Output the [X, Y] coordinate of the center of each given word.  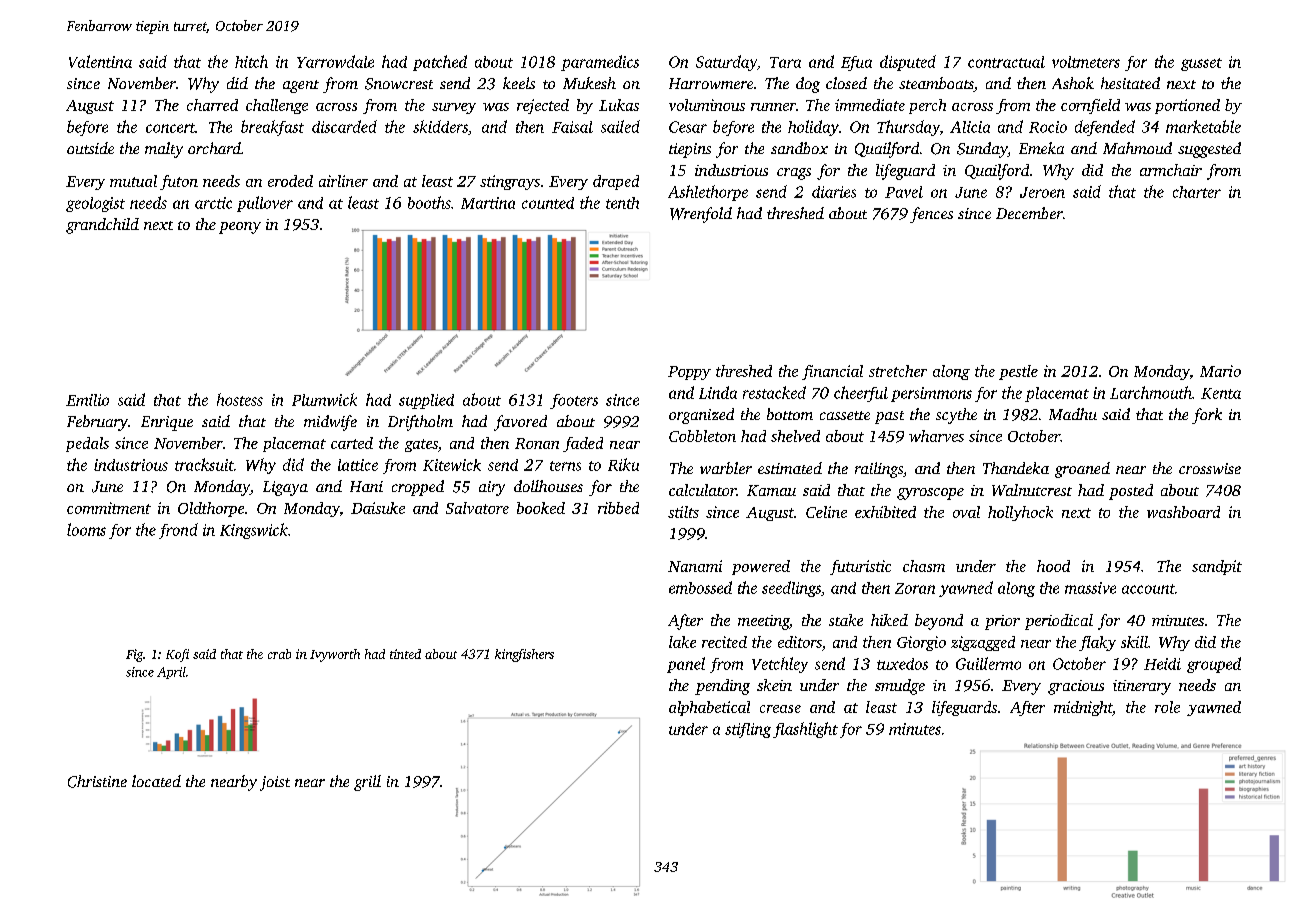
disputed [908, 63]
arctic [213, 203]
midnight [1083, 708]
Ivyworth [335, 655]
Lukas [619, 105]
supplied [426, 401]
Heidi [1162, 664]
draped [616, 182]
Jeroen [1042, 192]
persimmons [931, 394]
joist [275, 783]
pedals [87, 444]
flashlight [805, 730]
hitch [251, 61]
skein [774, 685]
